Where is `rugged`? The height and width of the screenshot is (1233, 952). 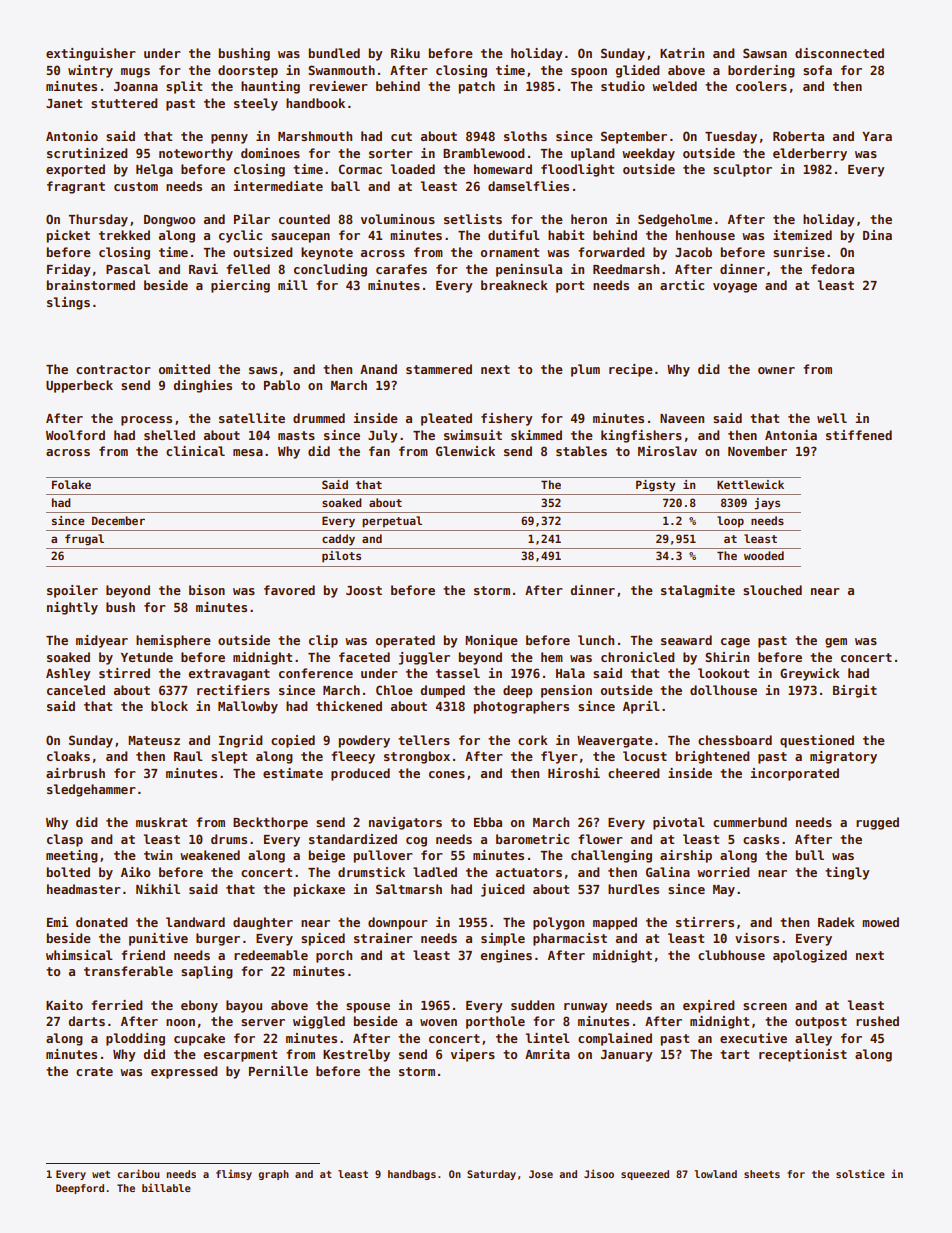
rugged is located at coordinates (877, 823).
